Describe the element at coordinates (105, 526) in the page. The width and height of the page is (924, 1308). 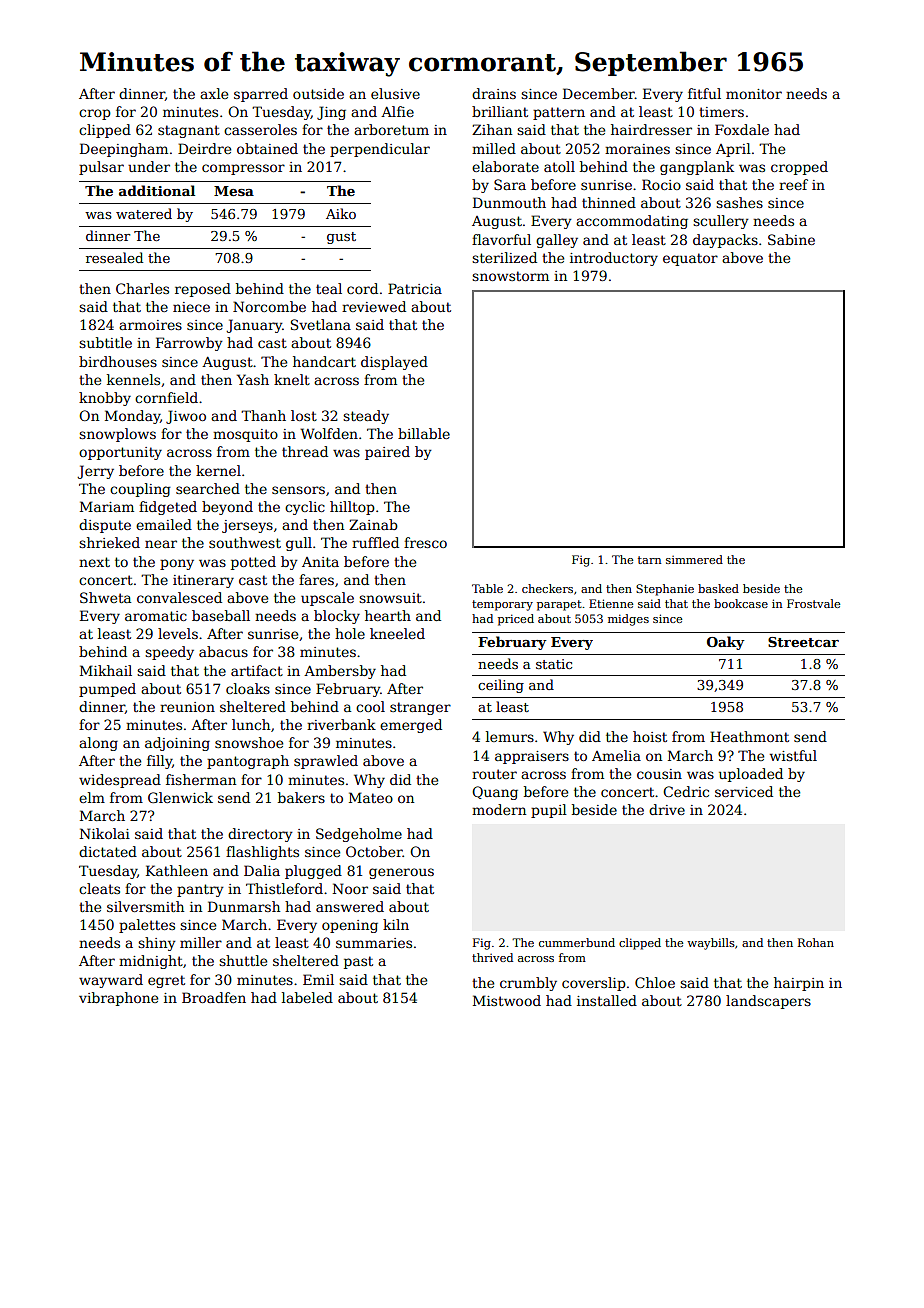
I see `dispute` at that location.
